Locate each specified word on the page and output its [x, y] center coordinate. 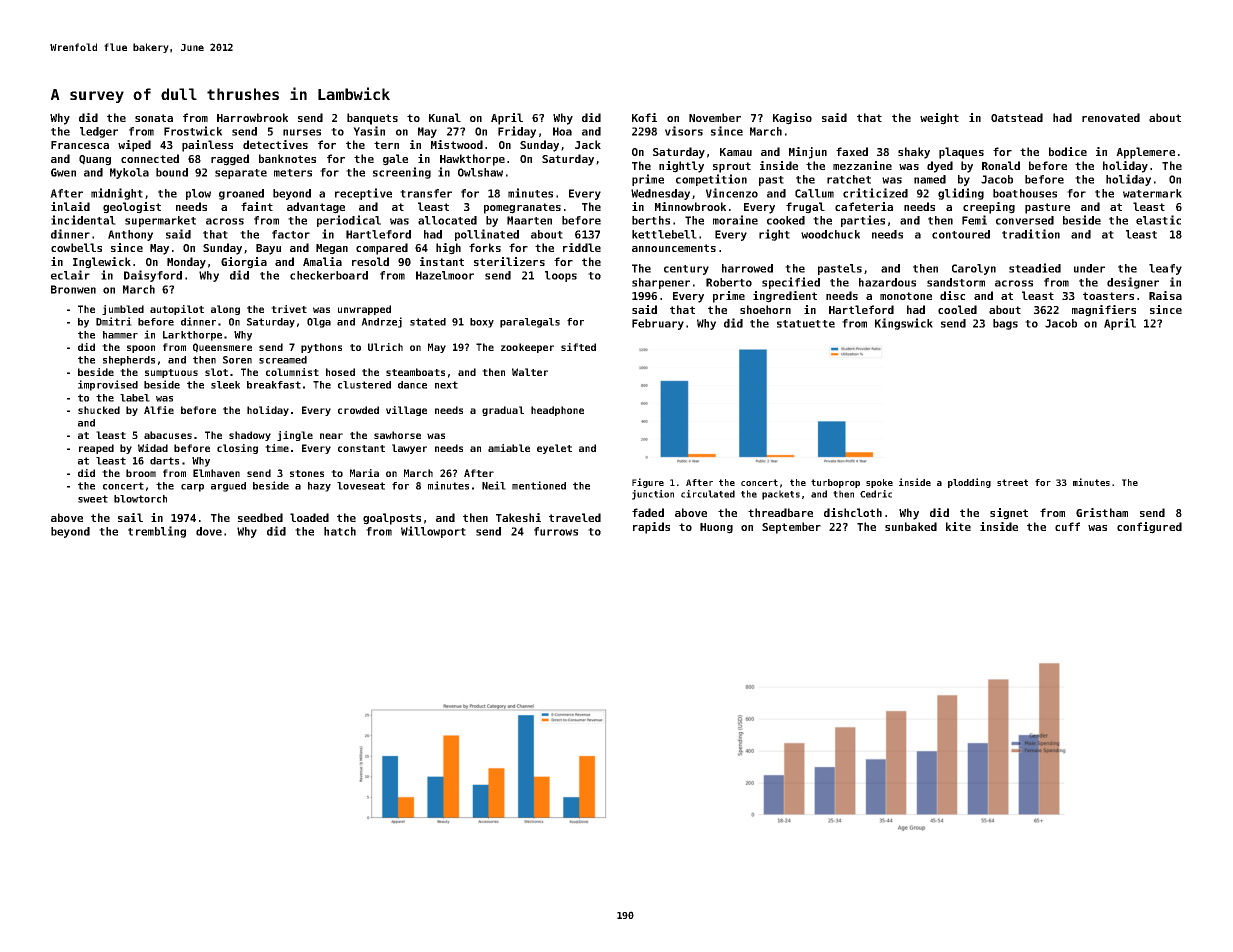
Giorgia [244, 263]
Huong [716, 528]
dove [209, 531]
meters [293, 173]
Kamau [736, 152]
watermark [1152, 193]
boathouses [1025, 193]
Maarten [529, 220]
